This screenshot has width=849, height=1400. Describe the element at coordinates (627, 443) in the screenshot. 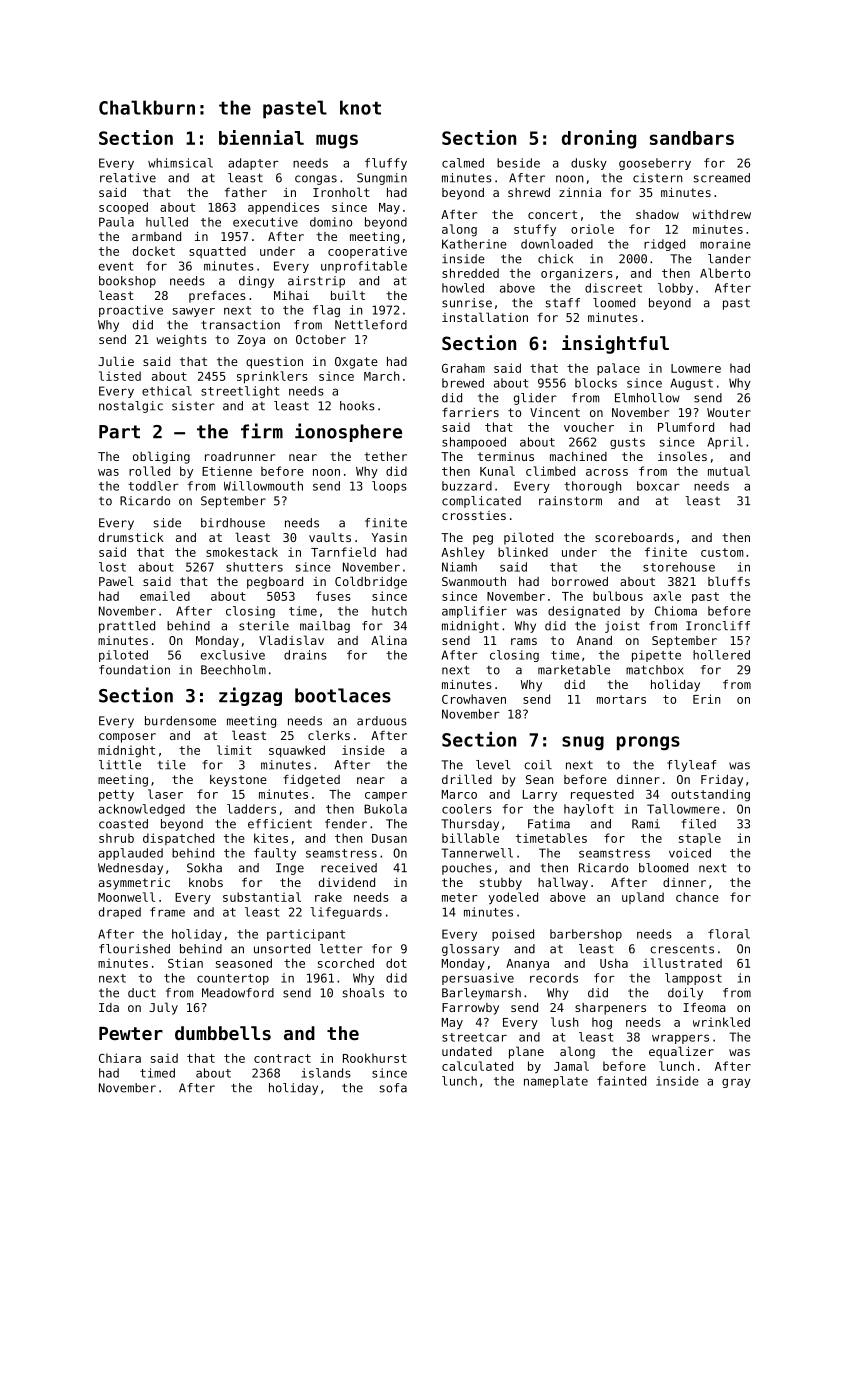

I see `gusts` at that location.
